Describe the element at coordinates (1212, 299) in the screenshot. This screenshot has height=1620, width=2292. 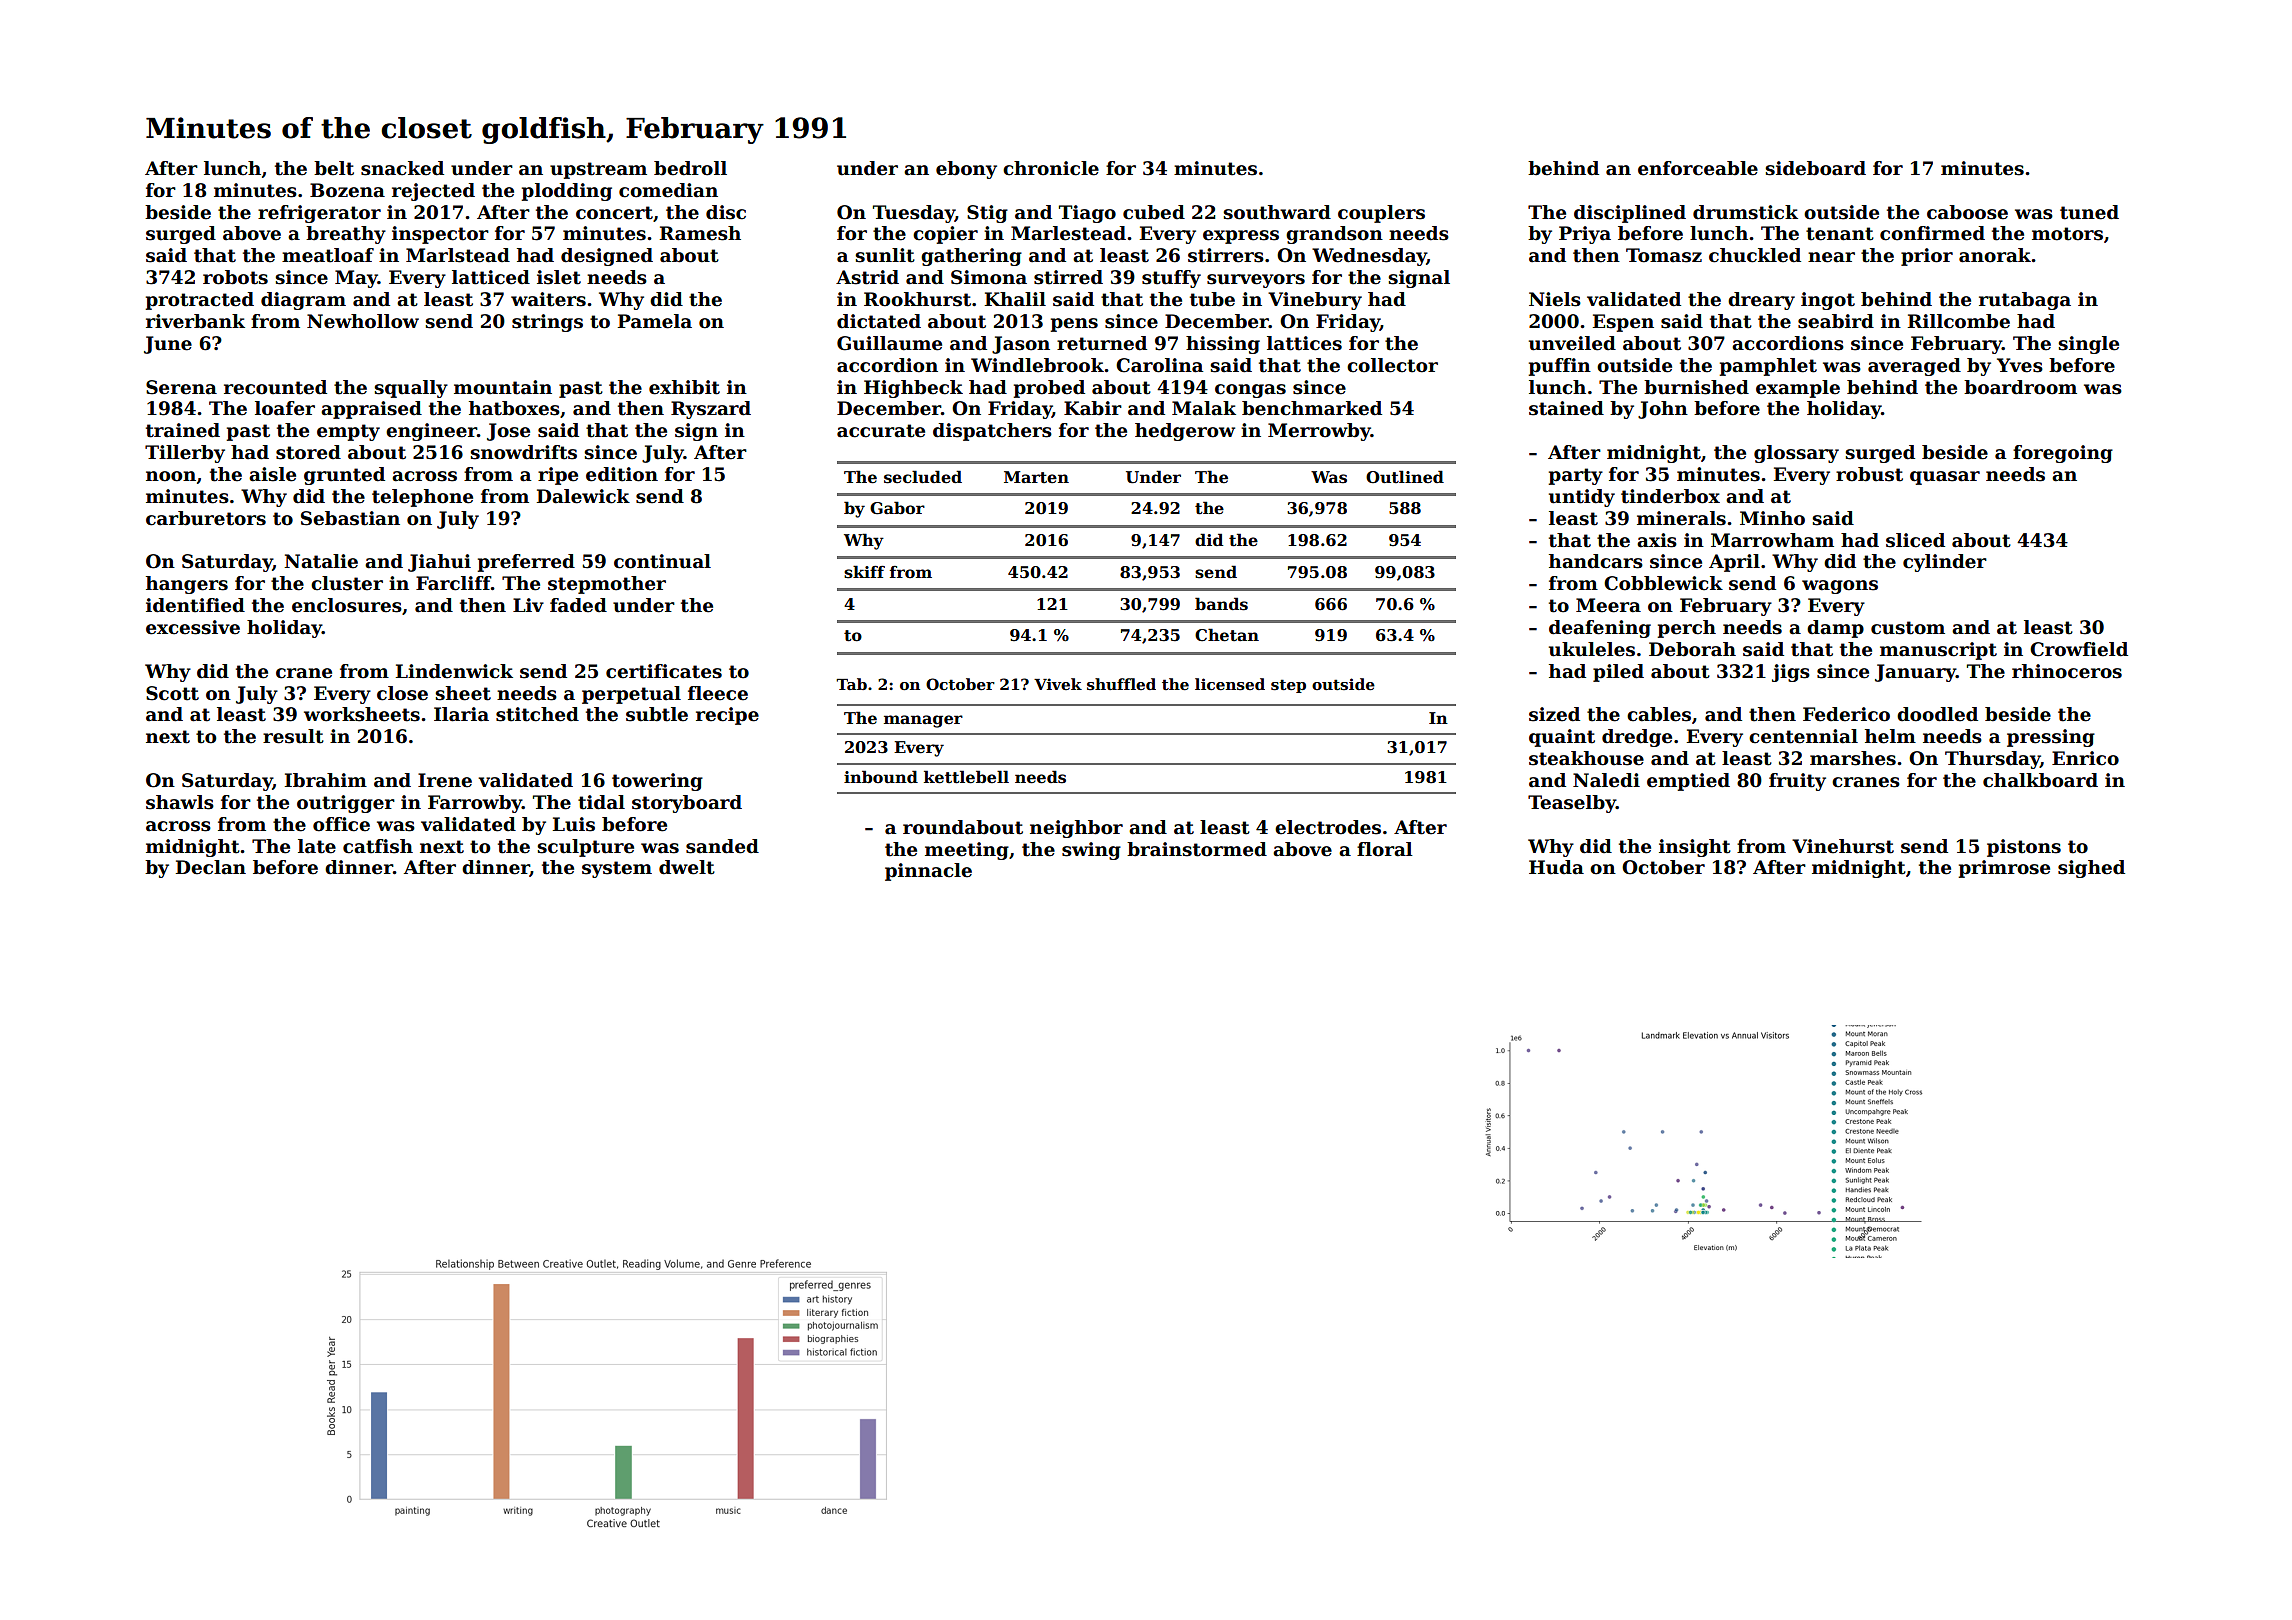
I see `tube` at that location.
